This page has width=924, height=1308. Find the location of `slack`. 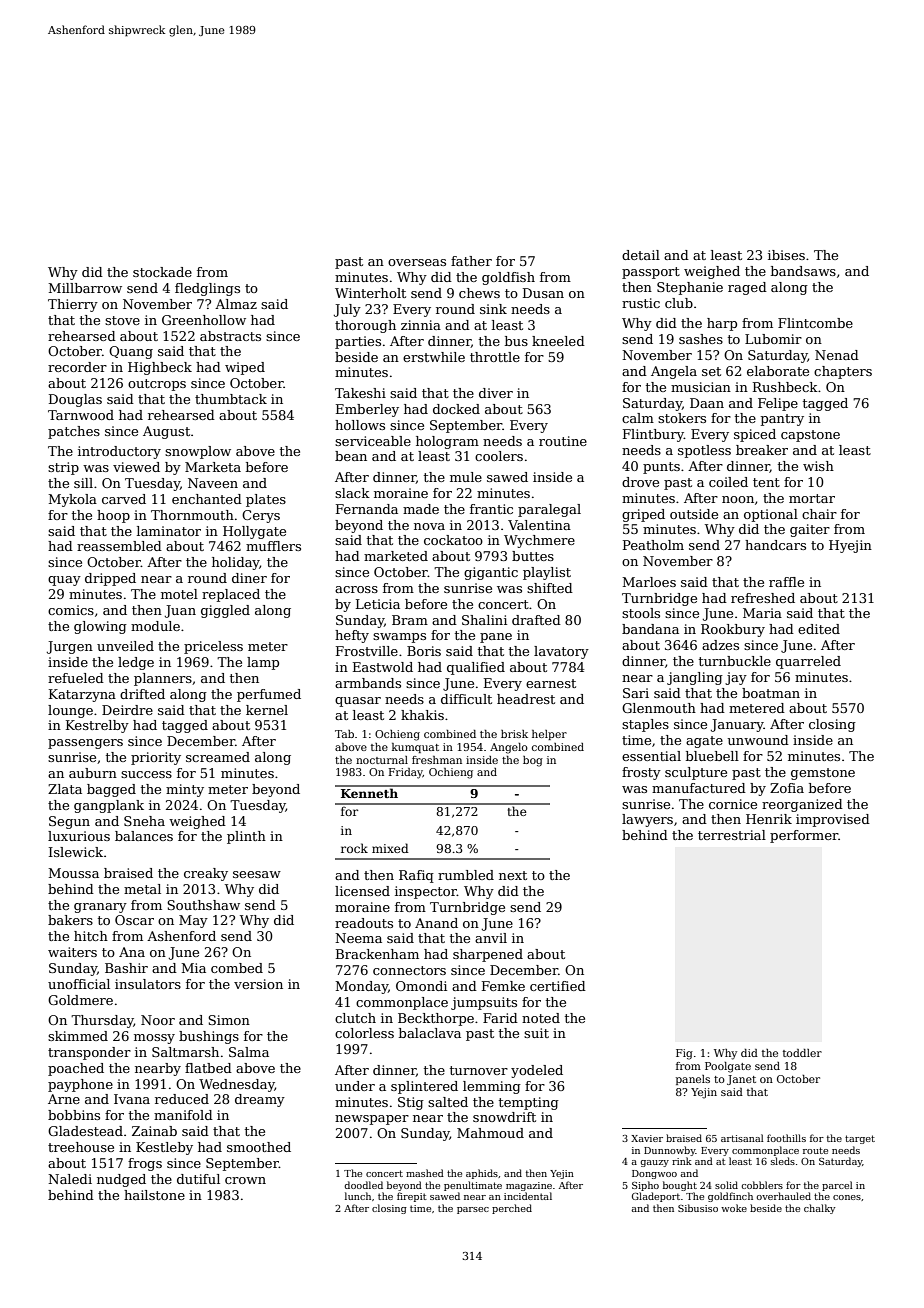

slack is located at coordinates (352, 493).
